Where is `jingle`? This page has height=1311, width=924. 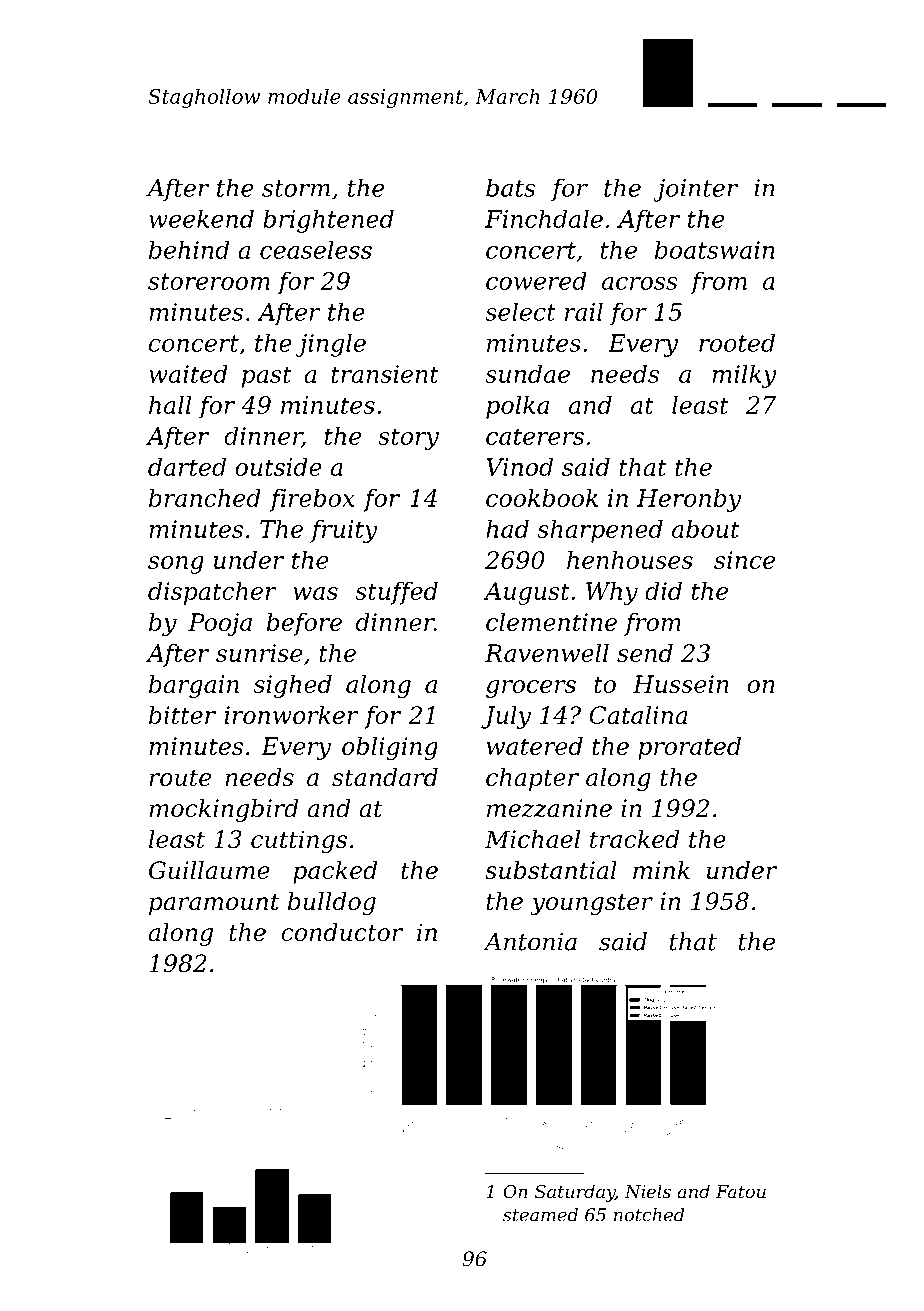
jingle is located at coordinates (331, 345).
